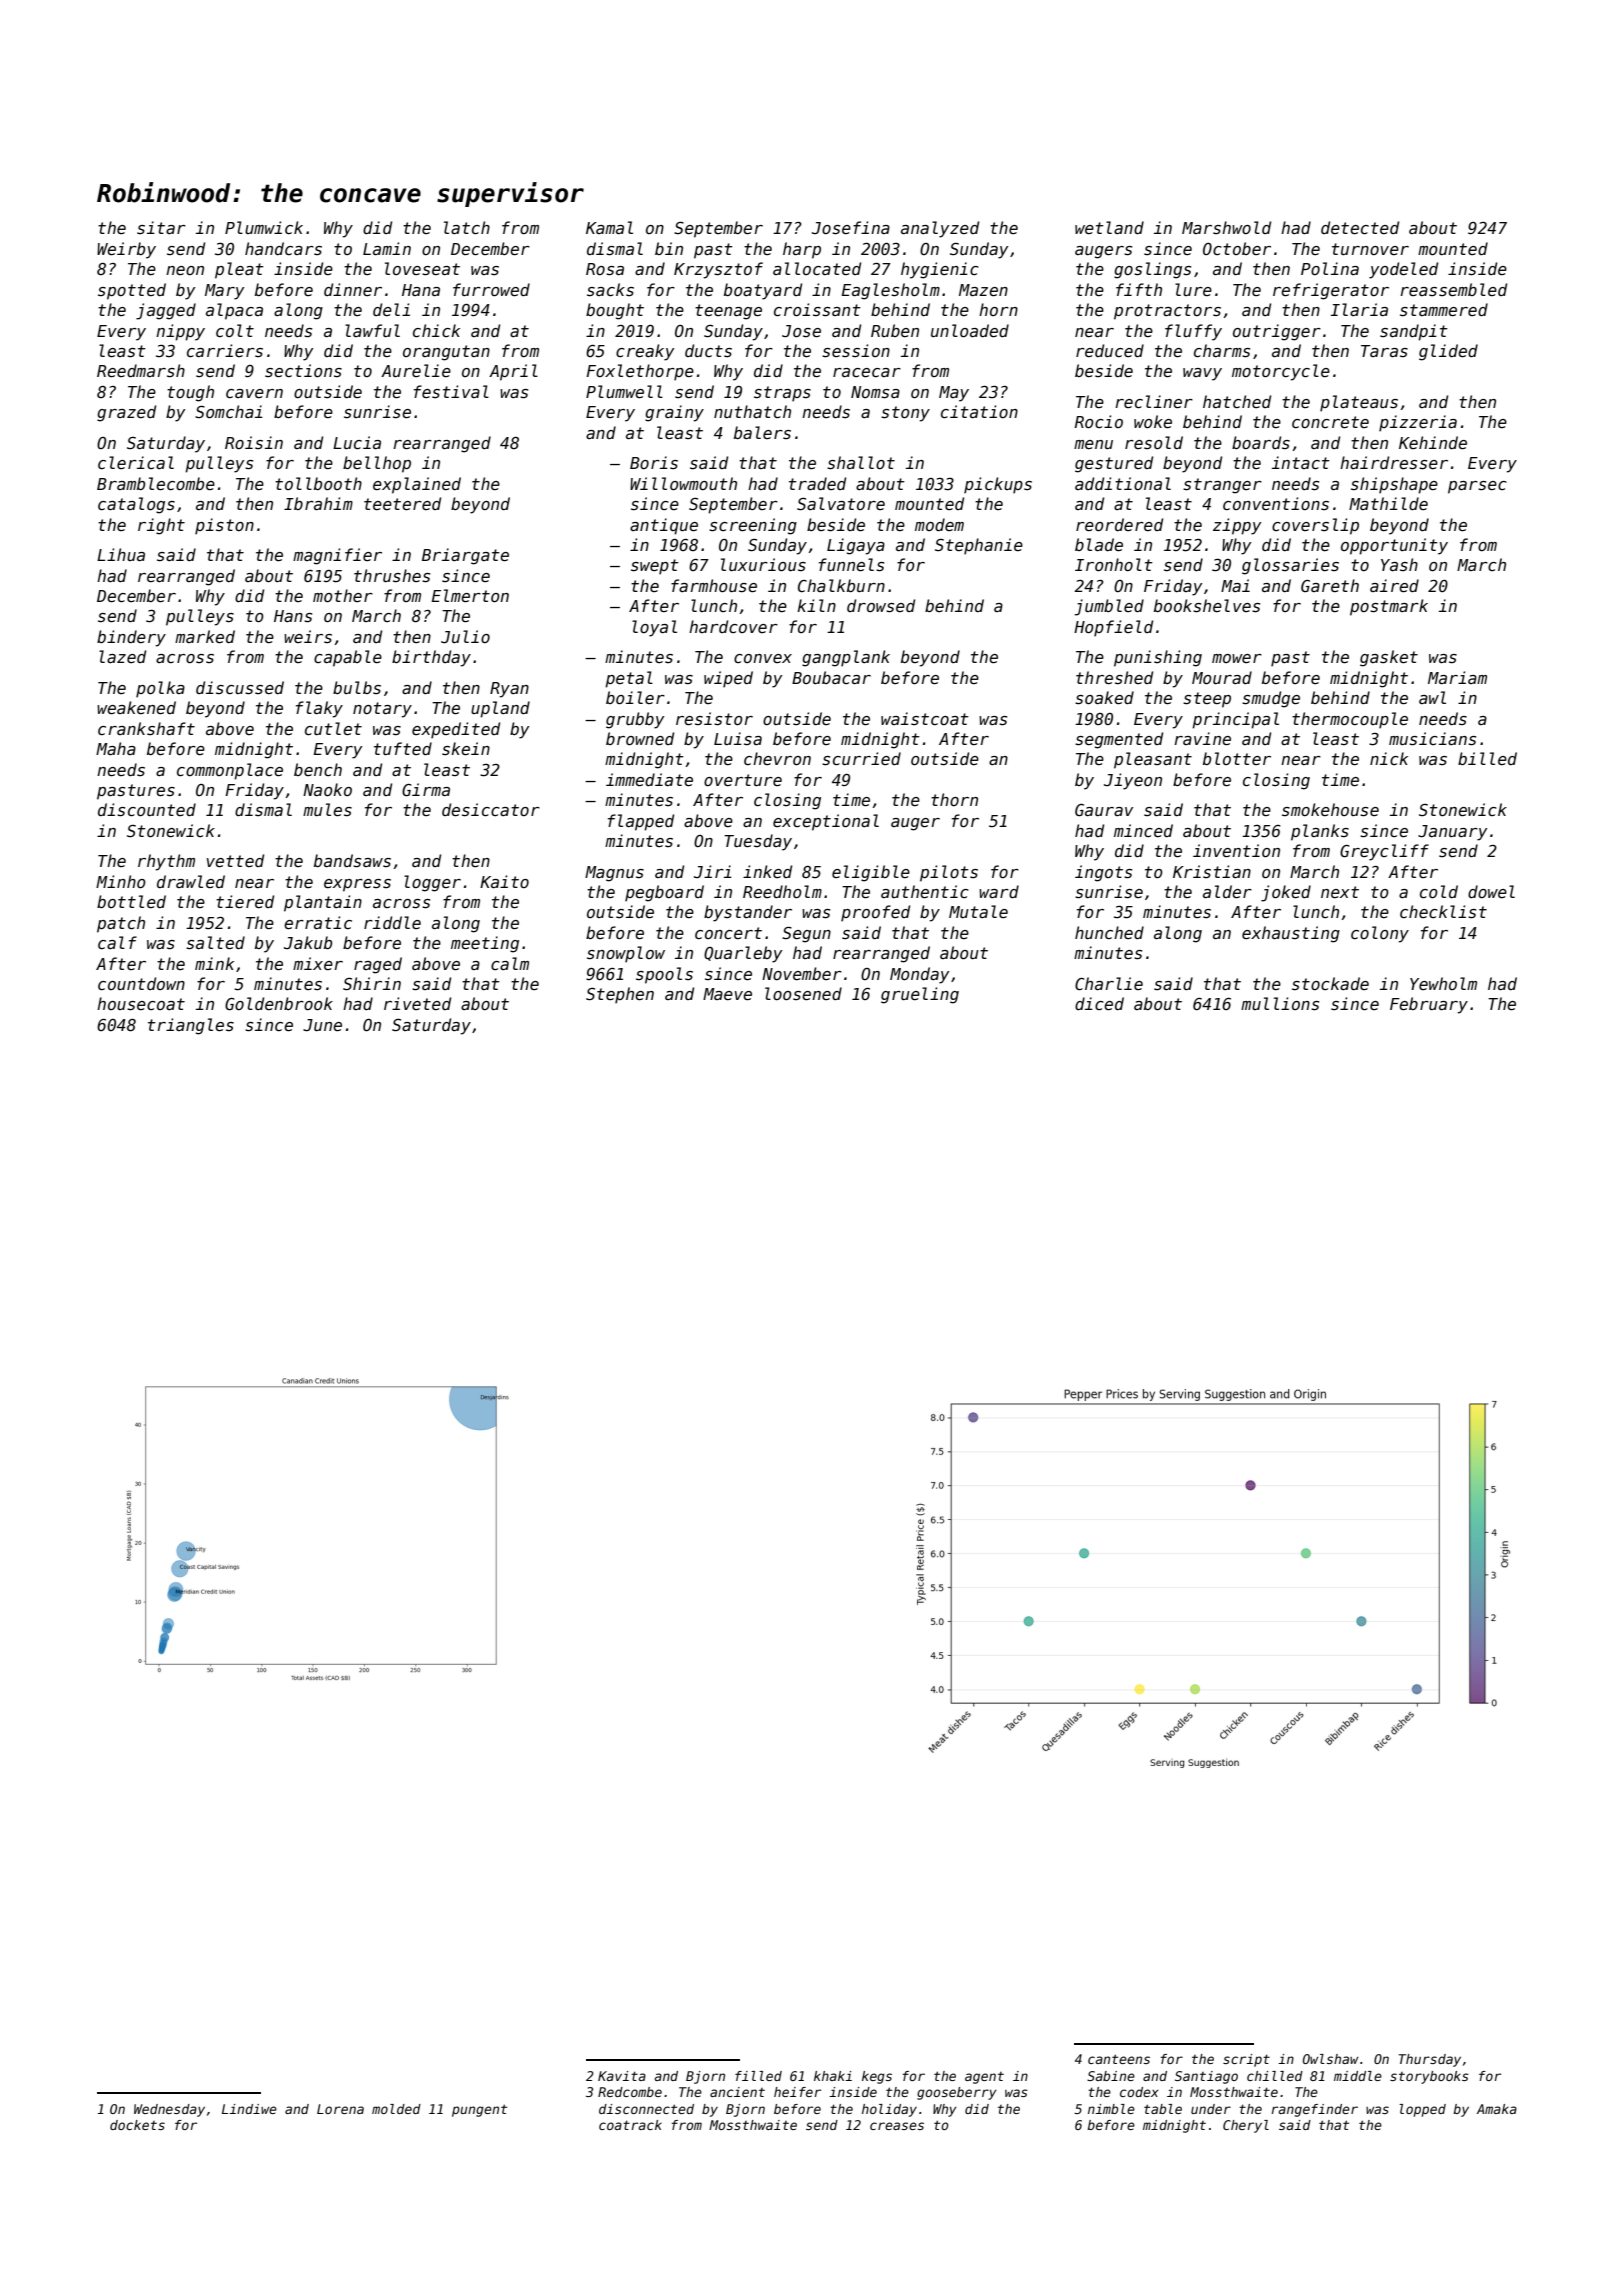  I want to click on triangles, so click(191, 1026).
